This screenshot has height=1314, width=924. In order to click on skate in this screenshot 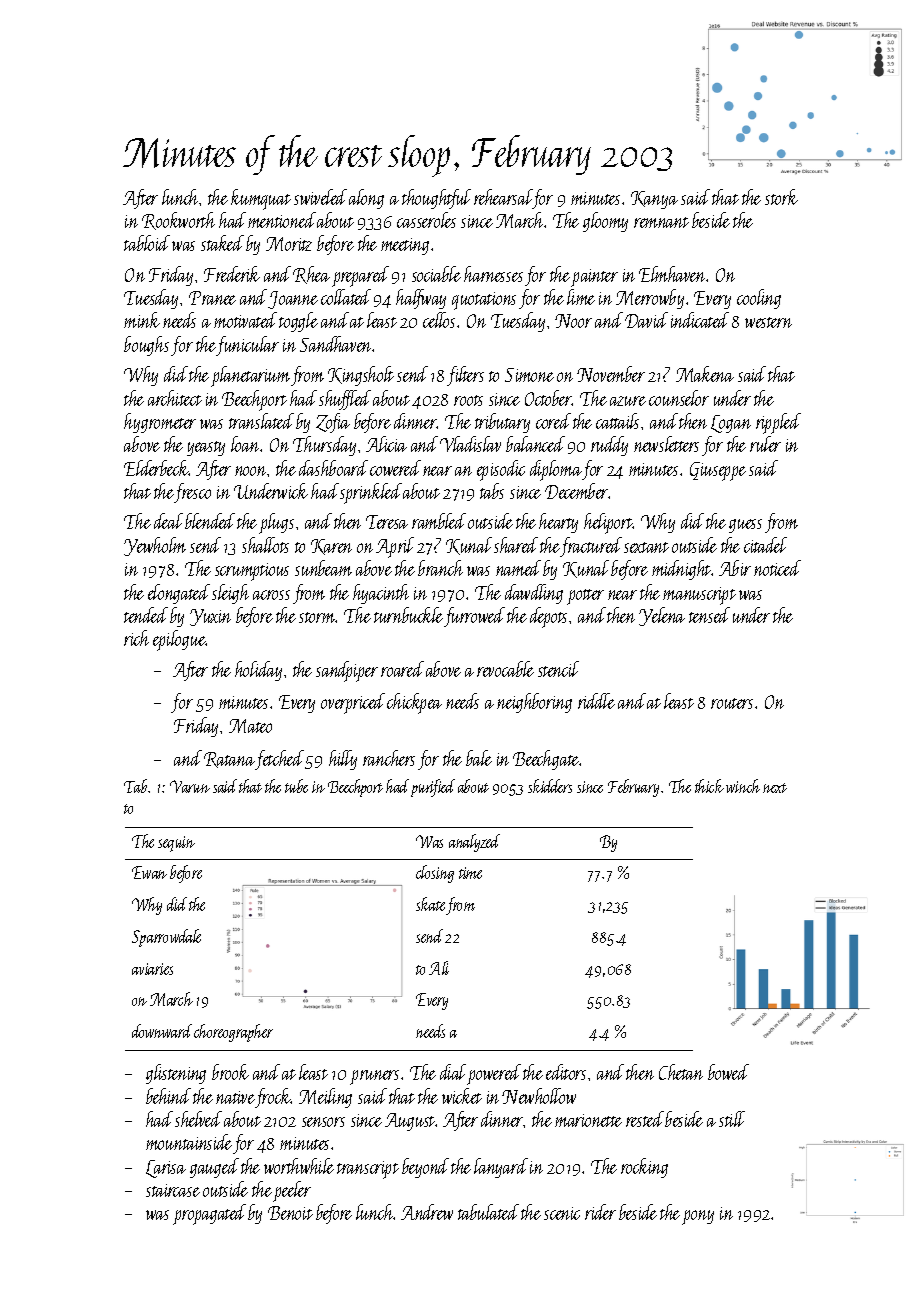, I will do `click(430, 904)`.
